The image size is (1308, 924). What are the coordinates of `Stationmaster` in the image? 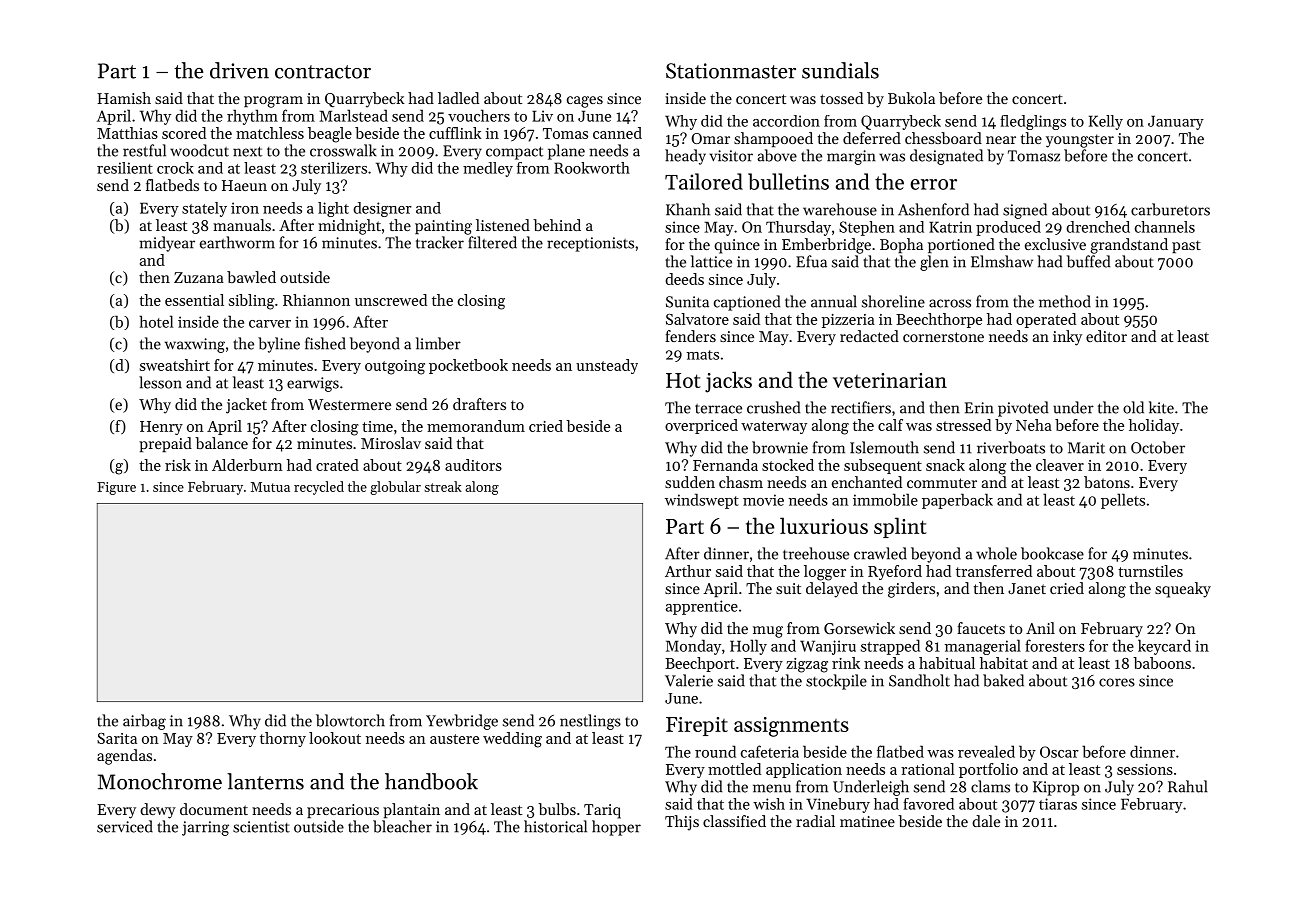 It's located at (731, 71).
